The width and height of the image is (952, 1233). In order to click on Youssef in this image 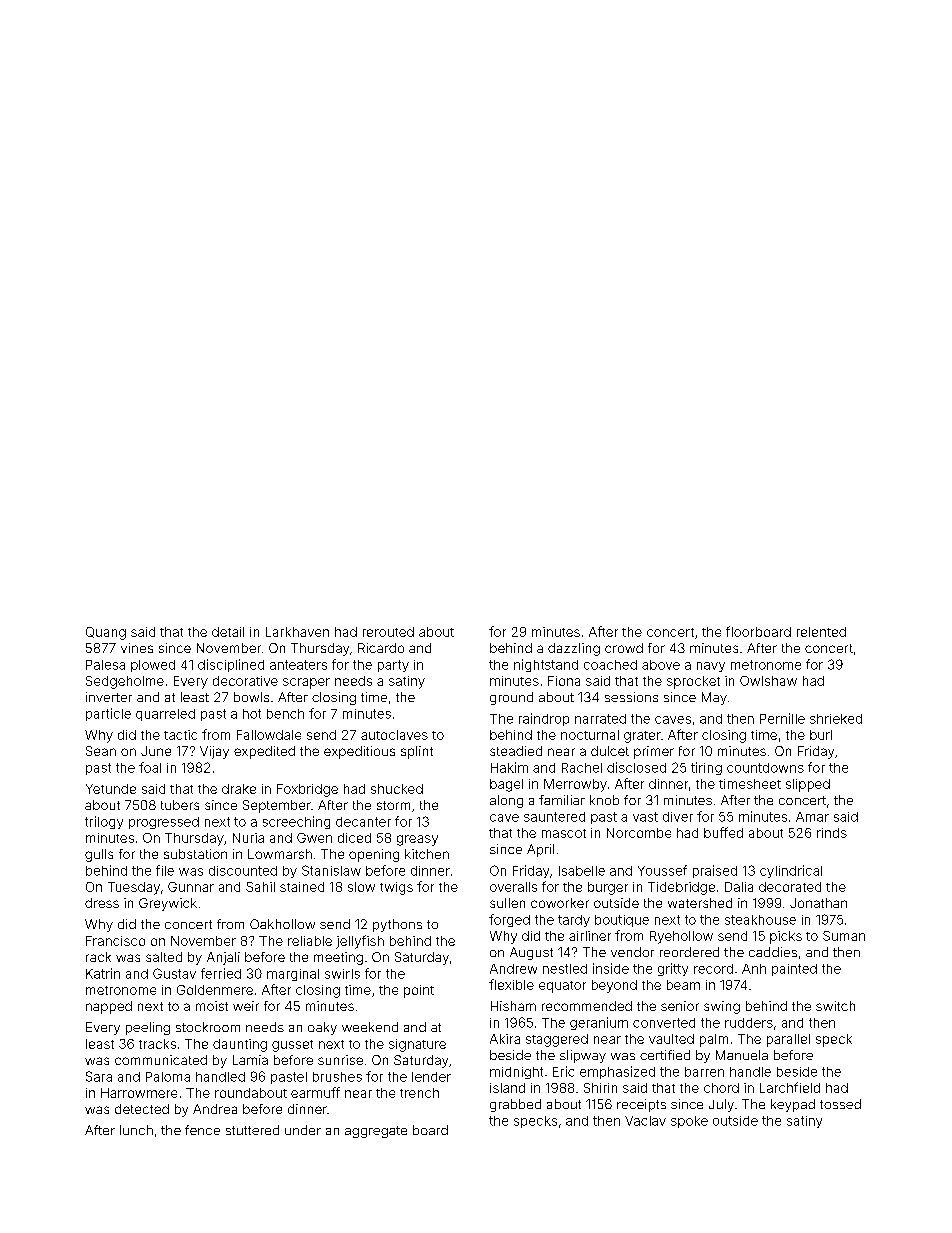, I will do `click(662, 870)`.
